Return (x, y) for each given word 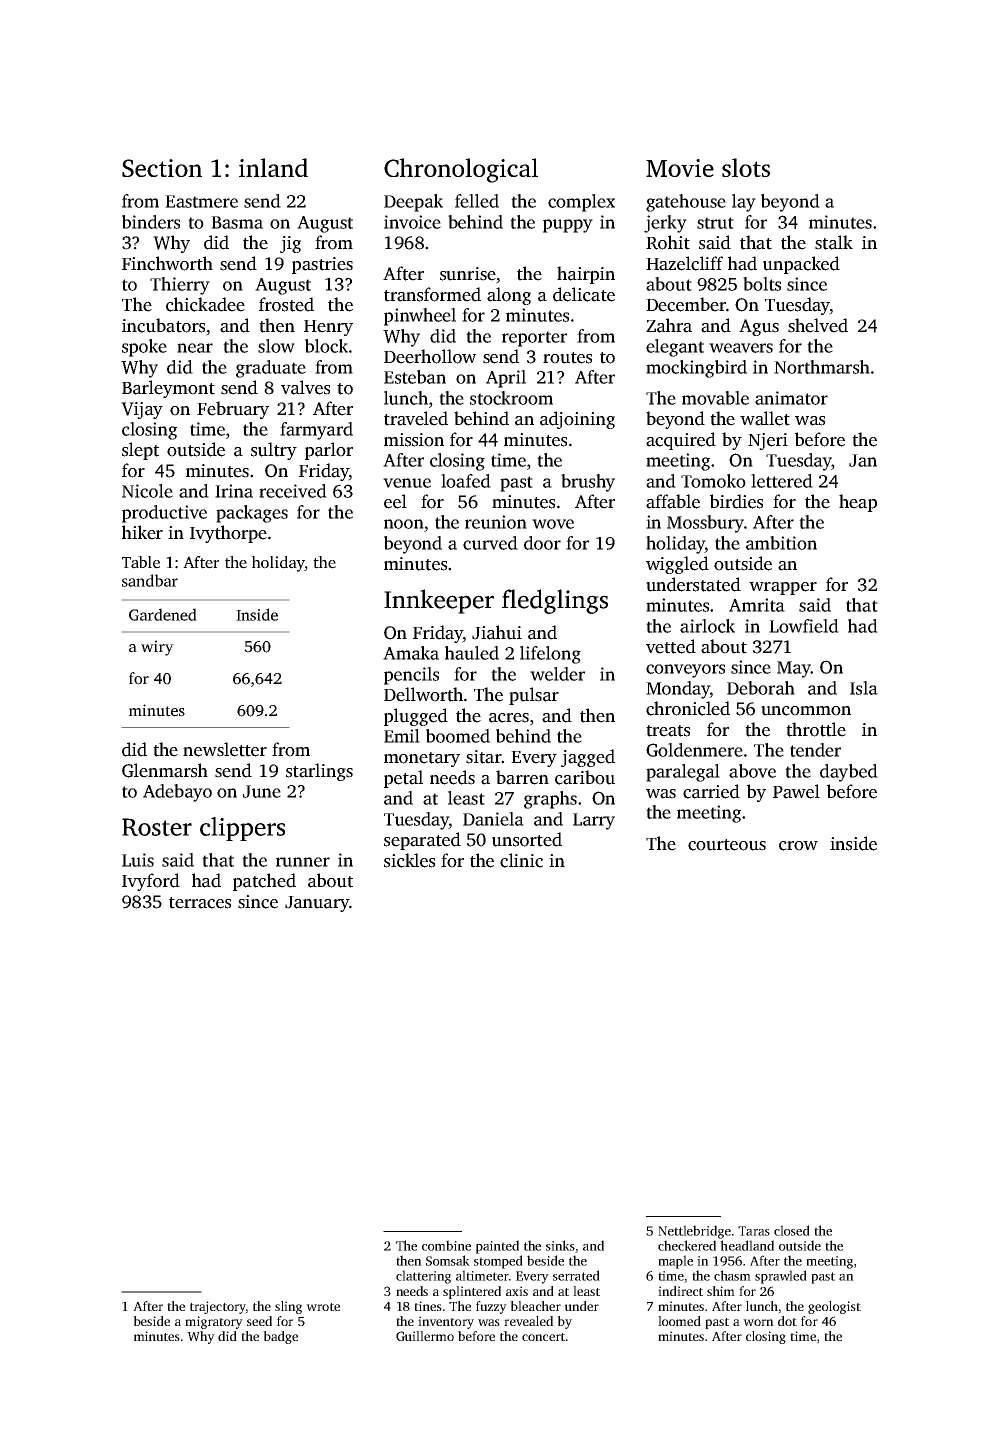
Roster (157, 827)
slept (140, 451)
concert (543, 1337)
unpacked (801, 265)
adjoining (577, 420)
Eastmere (201, 201)
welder (557, 674)
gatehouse (686, 203)
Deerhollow (430, 356)
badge (280, 1337)
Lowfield (804, 626)
